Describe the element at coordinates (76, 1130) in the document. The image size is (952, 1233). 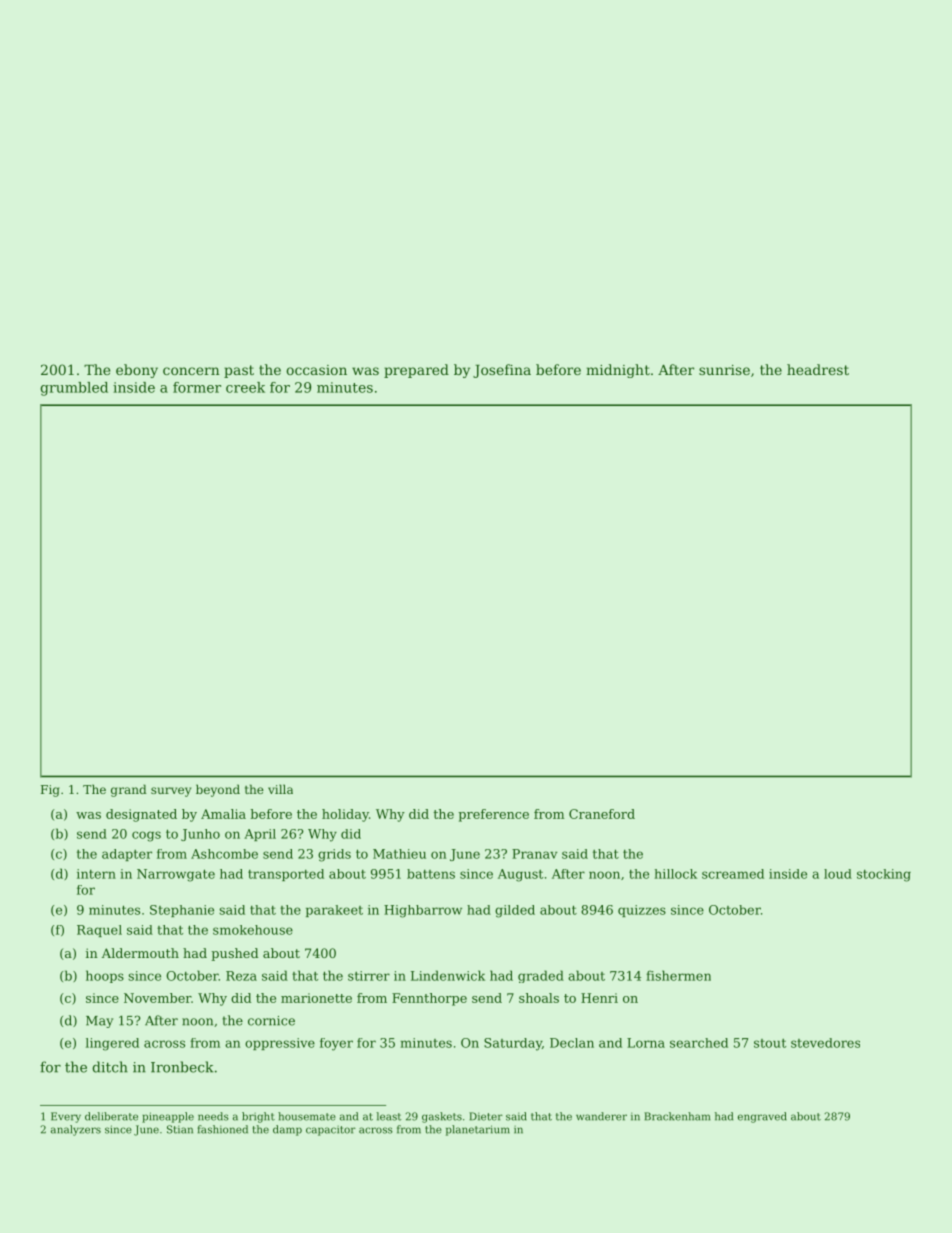
I see `analyzers` at that location.
